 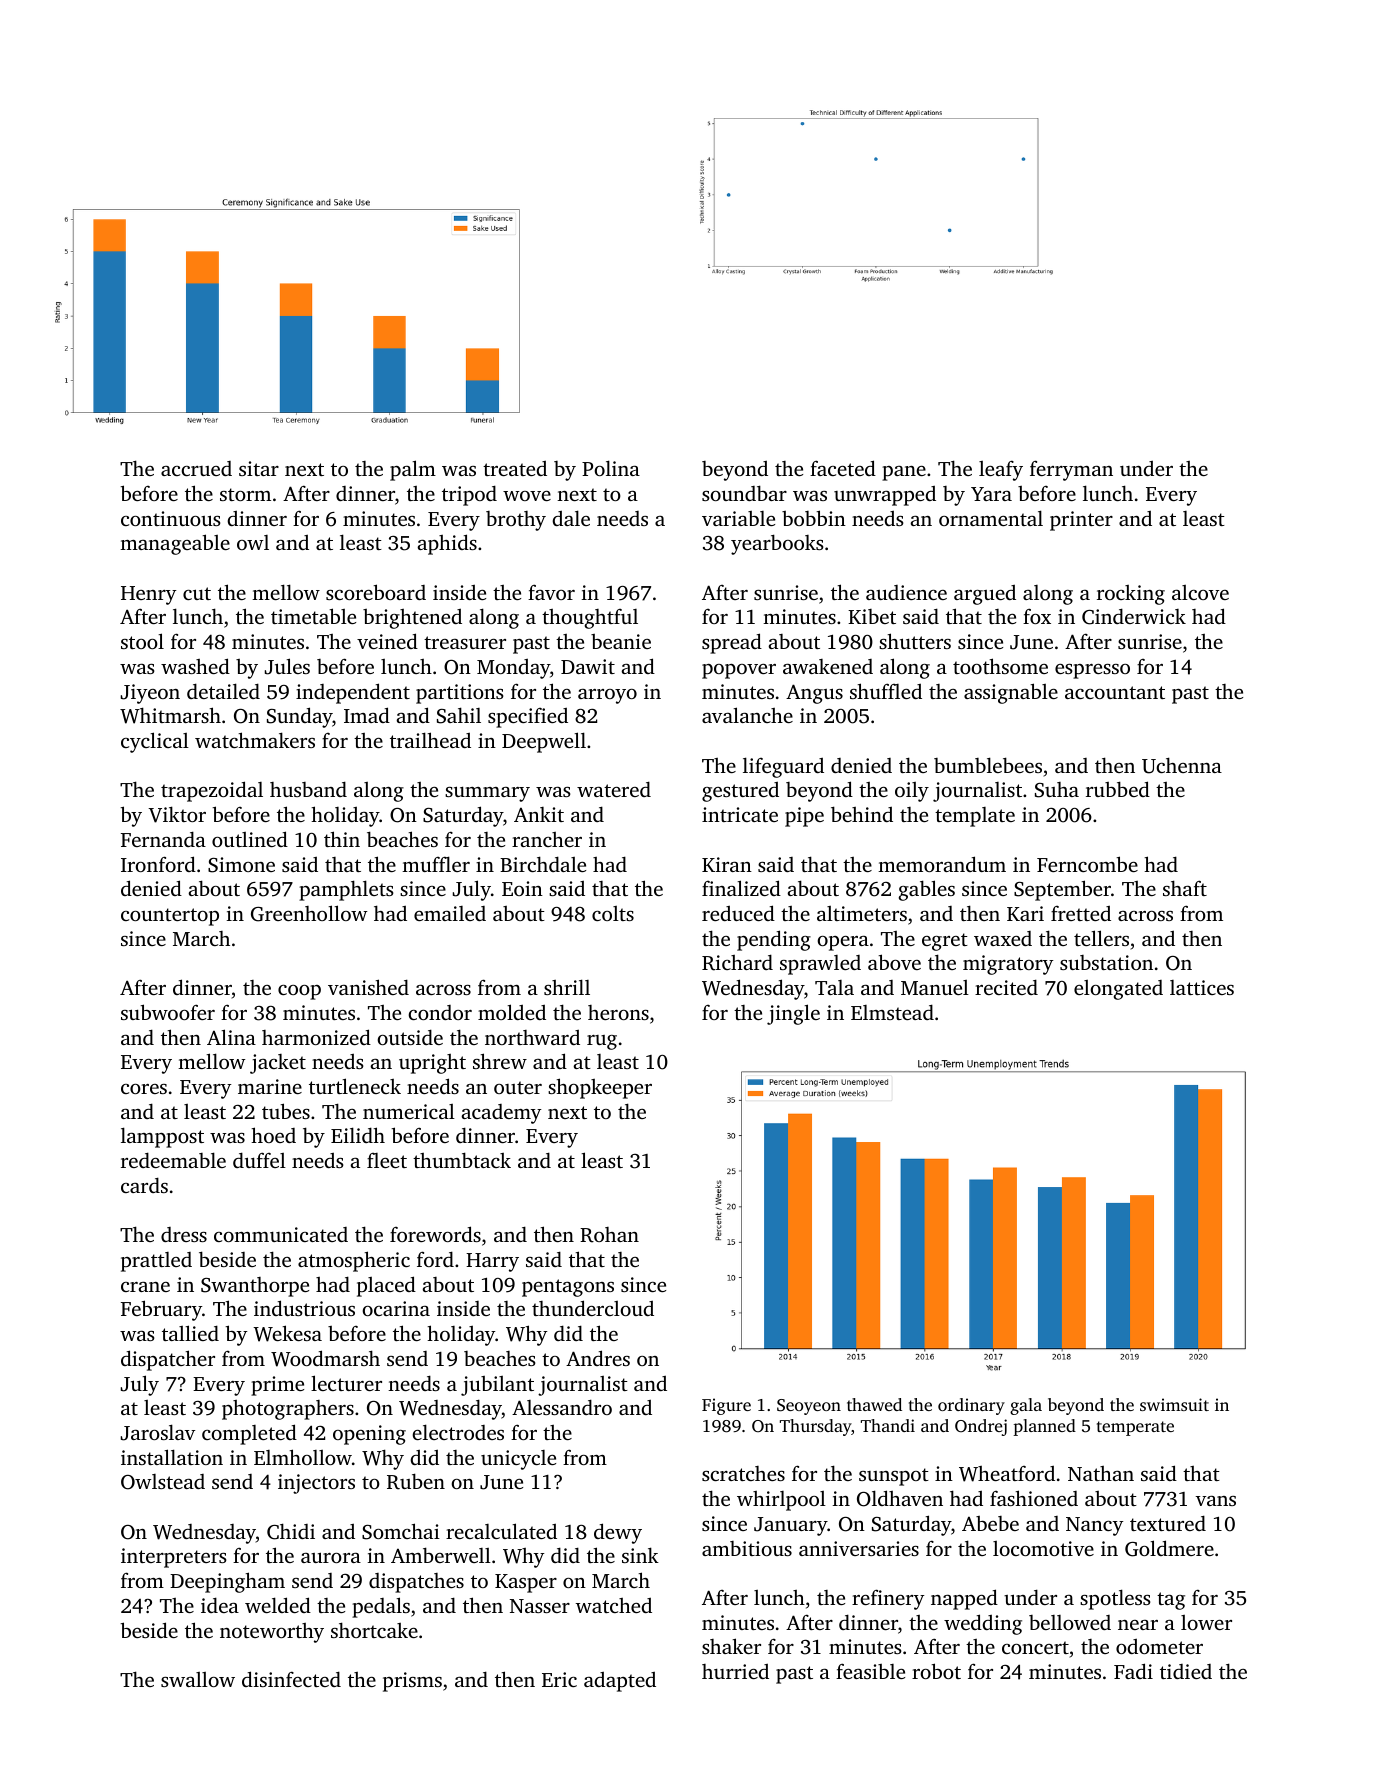 What do you see at coordinates (1000, 666) in the screenshot?
I see `toothsome` at bounding box center [1000, 666].
